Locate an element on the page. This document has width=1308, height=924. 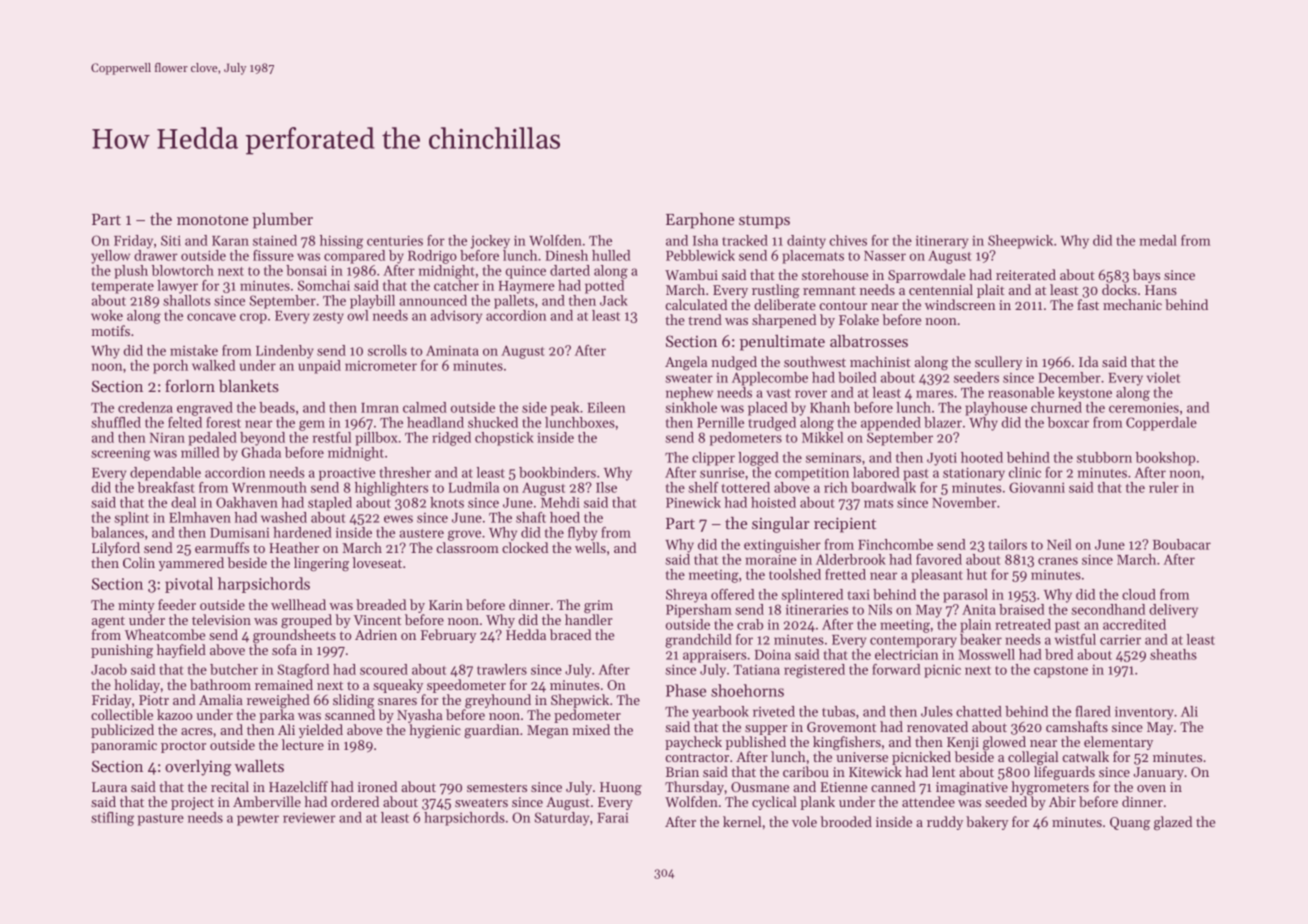
kernel is located at coordinates (742, 821).
